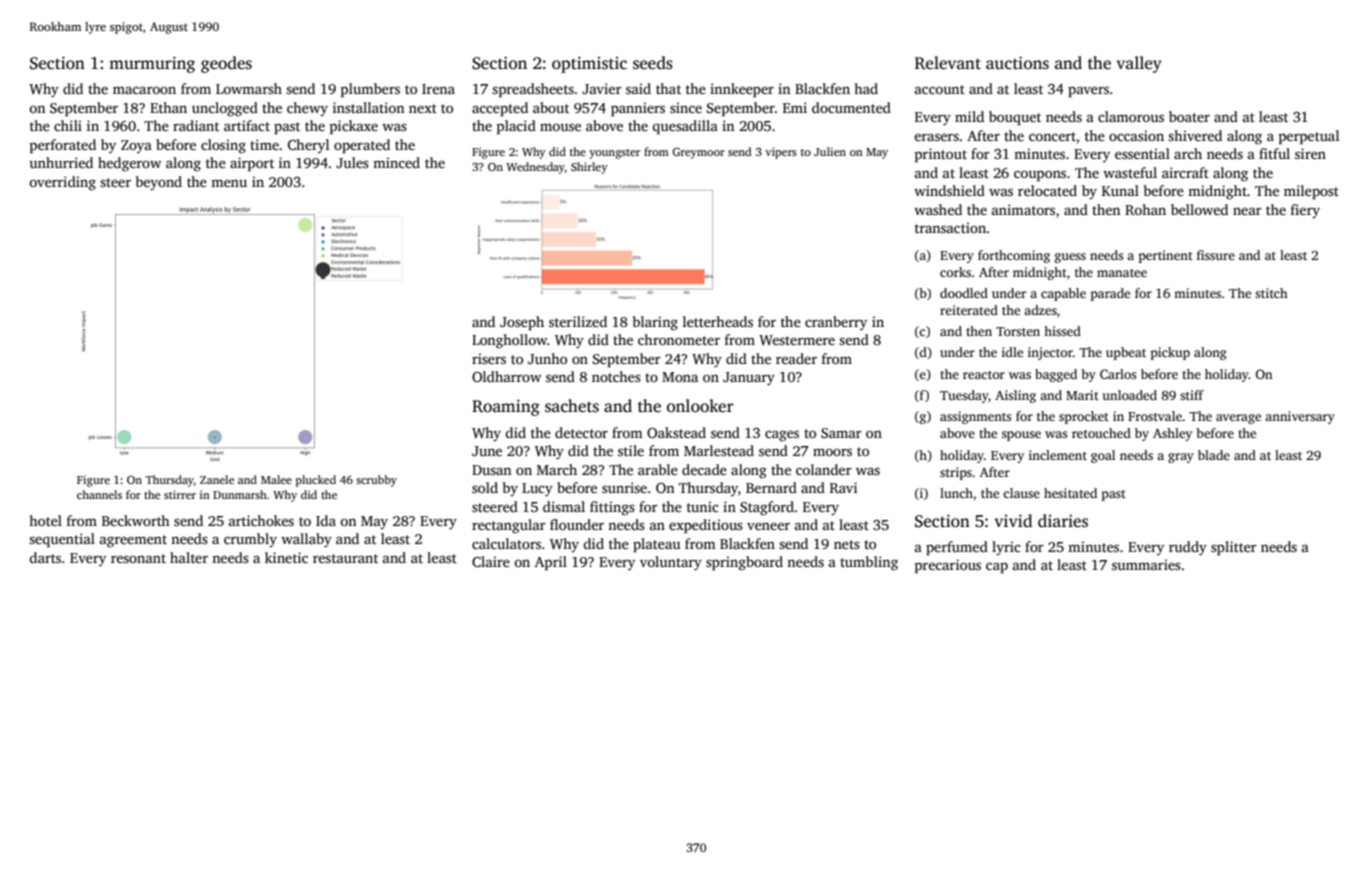 This document has height=887, width=1372. What do you see at coordinates (950, 227) in the document?
I see `transaction` at bounding box center [950, 227].
